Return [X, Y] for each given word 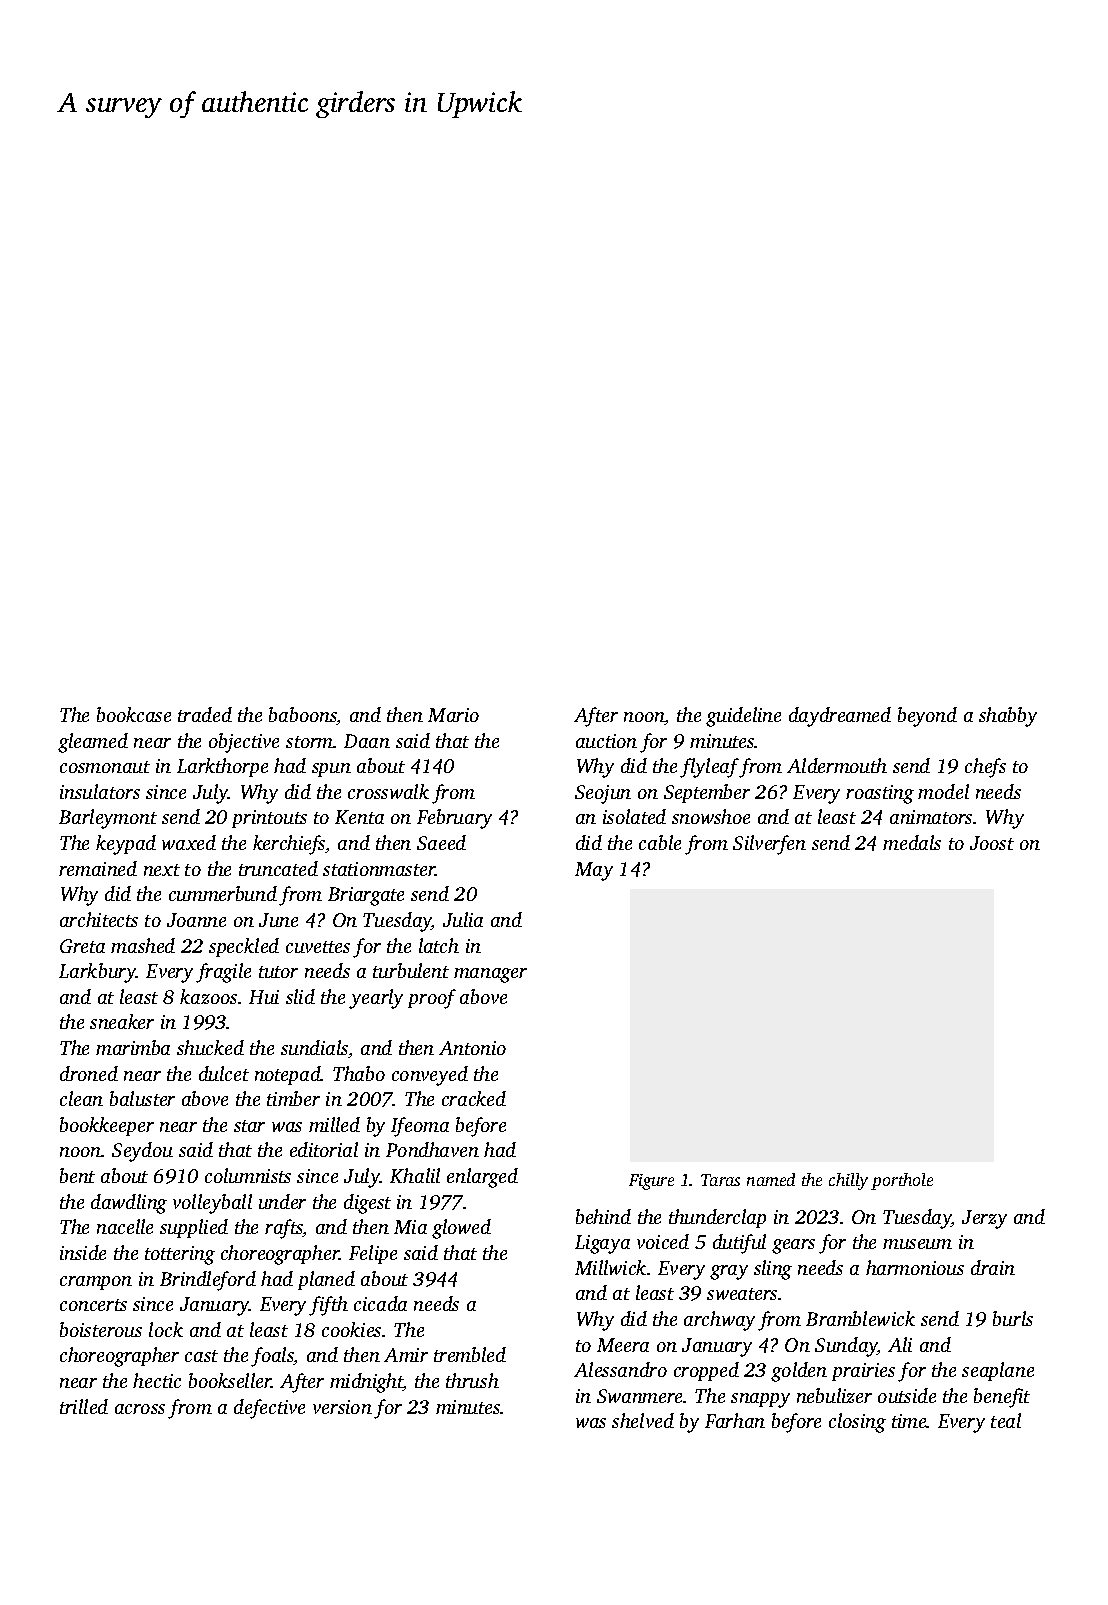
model [943, 791]
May [594, 871]
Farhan [735, 1420]
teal [1006, 1420]
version [342, 1407]
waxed [189, 842]
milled [334, 1124]
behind [603, 1216]
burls [1013, 1318]
